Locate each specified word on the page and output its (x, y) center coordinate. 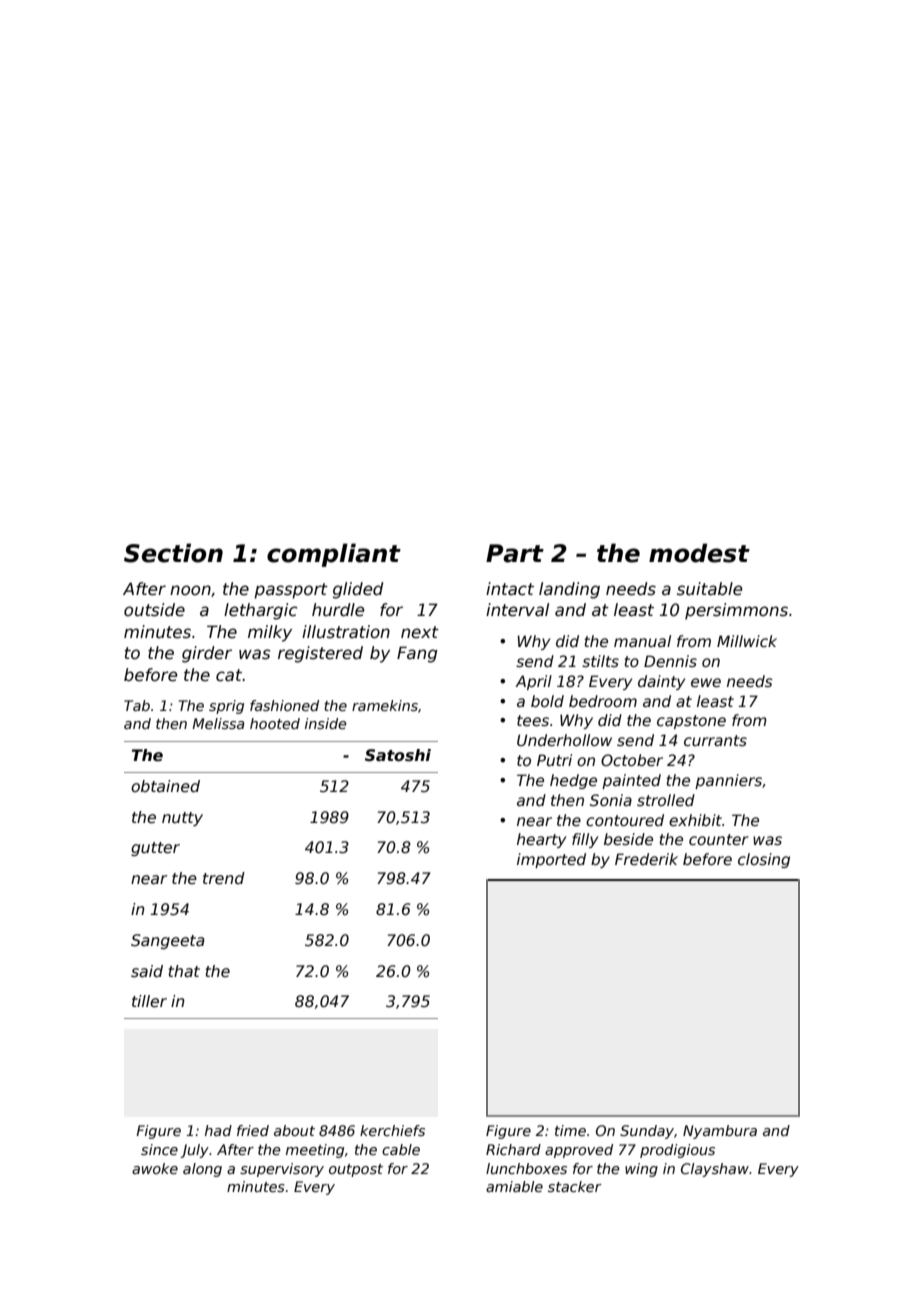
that (184, 971)
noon (190, 590)
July (194, 1151)
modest (699, 553)
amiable (514, 1186)
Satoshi (398, 755)
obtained (165, 786)
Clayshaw (715, 1170)
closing (764, 860)
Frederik (646, 859)
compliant (334, 555)
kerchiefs (392, 1130)
